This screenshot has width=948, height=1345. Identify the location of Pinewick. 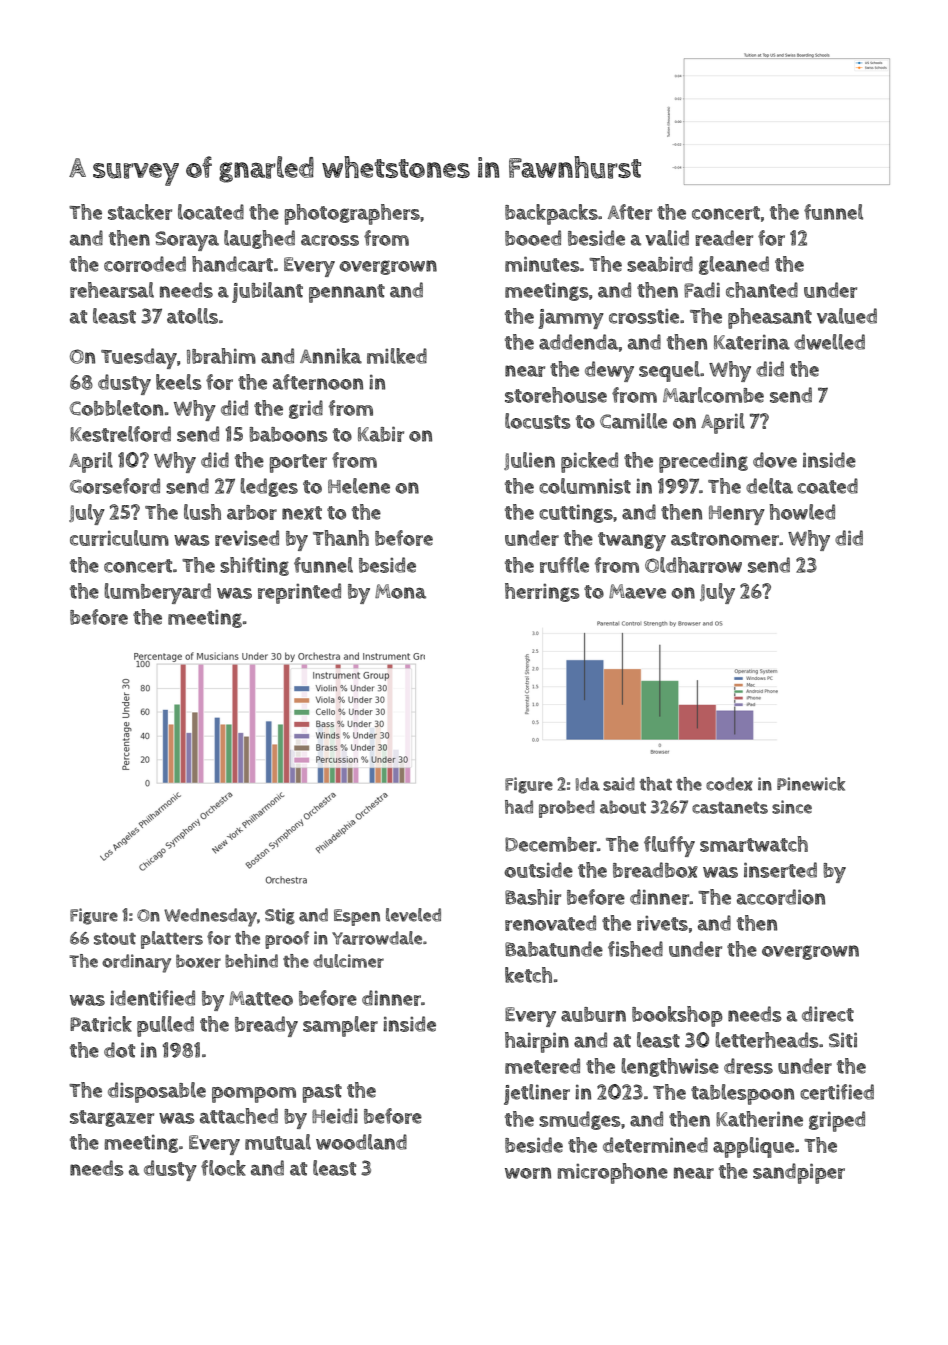
(811, 784).
